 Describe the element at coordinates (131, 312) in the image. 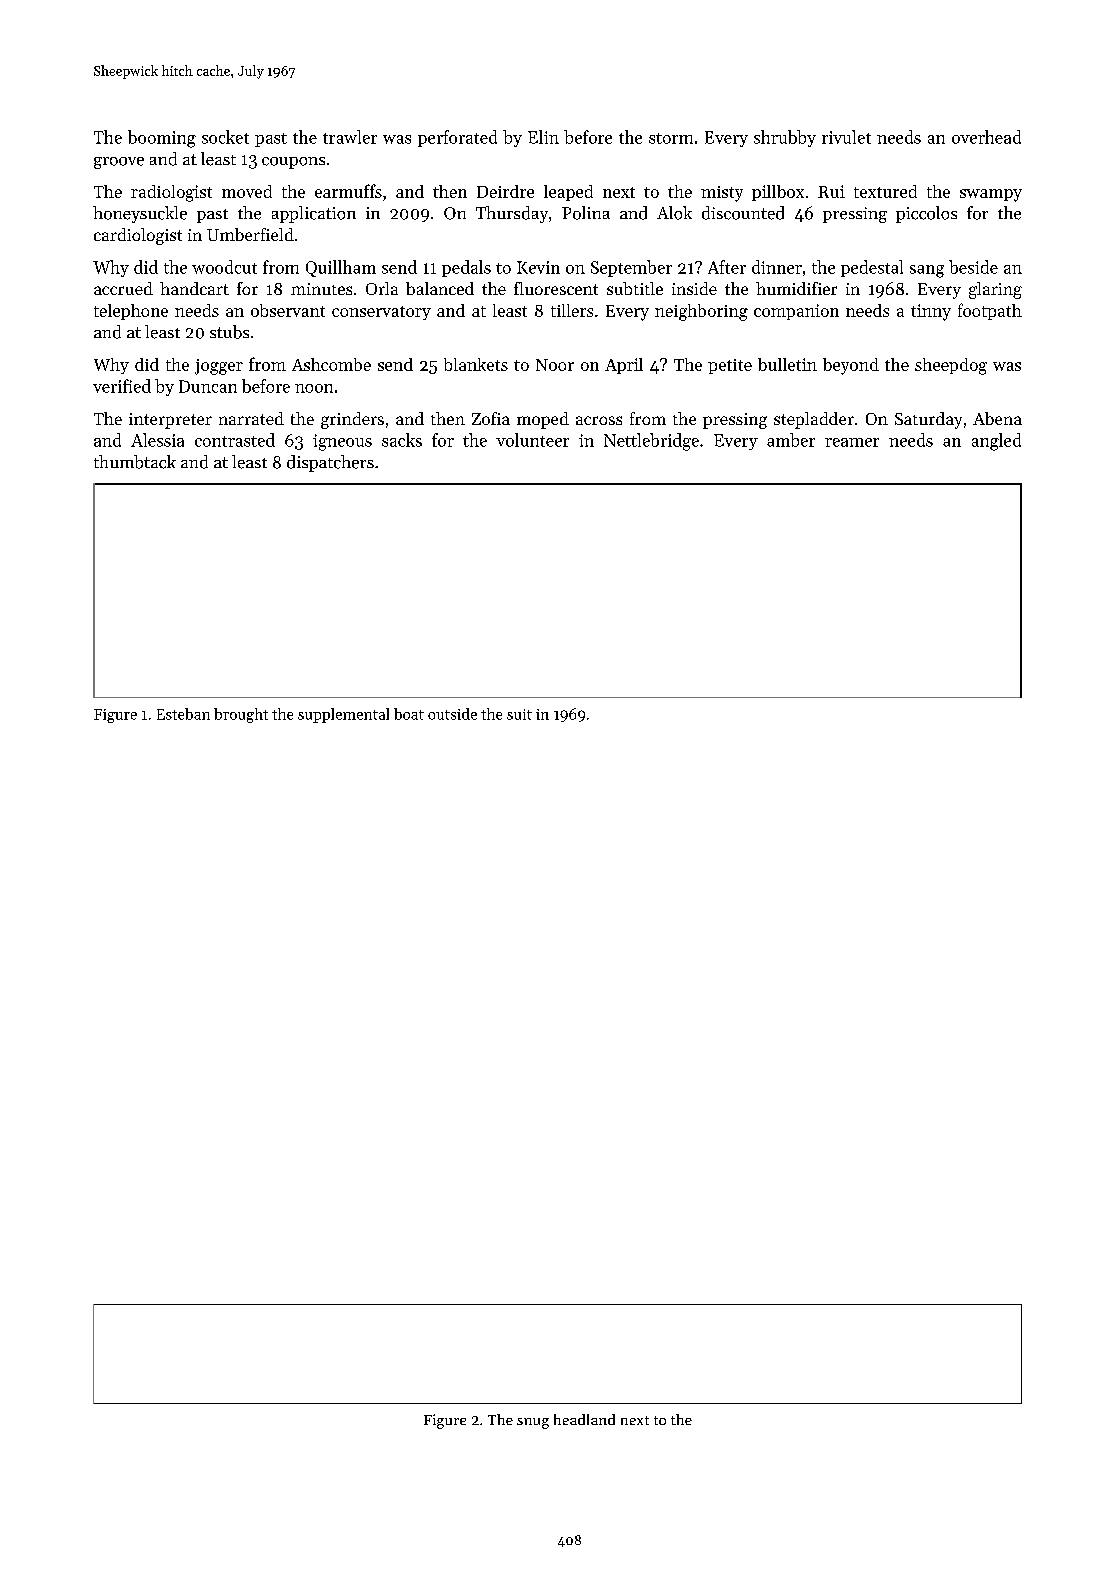

I see `telephone` at that location.
